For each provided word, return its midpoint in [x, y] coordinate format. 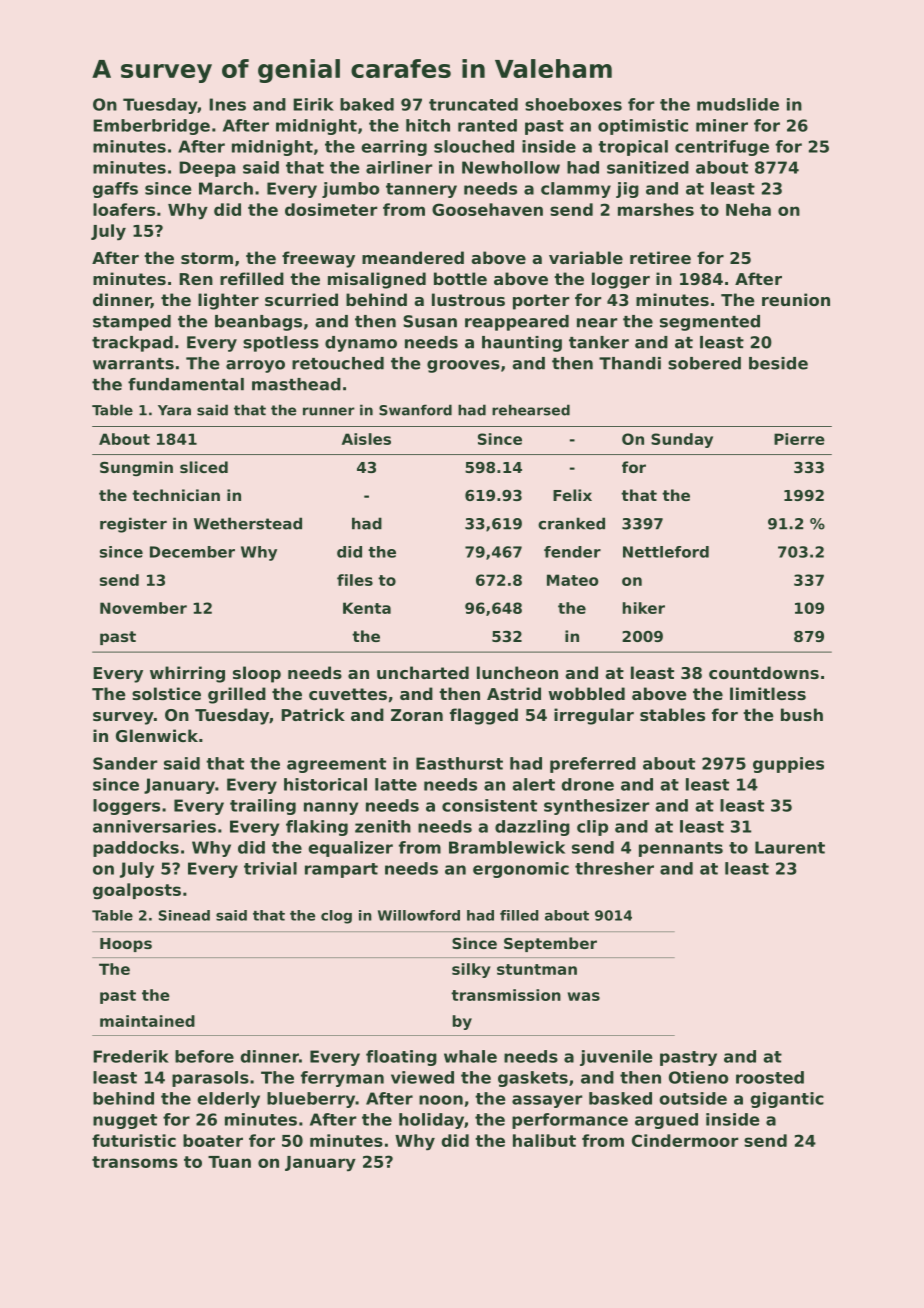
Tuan [229, 1162]
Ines [228, 104]
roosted [770, 1077]
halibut [544, 1140]
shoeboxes [573, 104]
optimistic [643, 127]
